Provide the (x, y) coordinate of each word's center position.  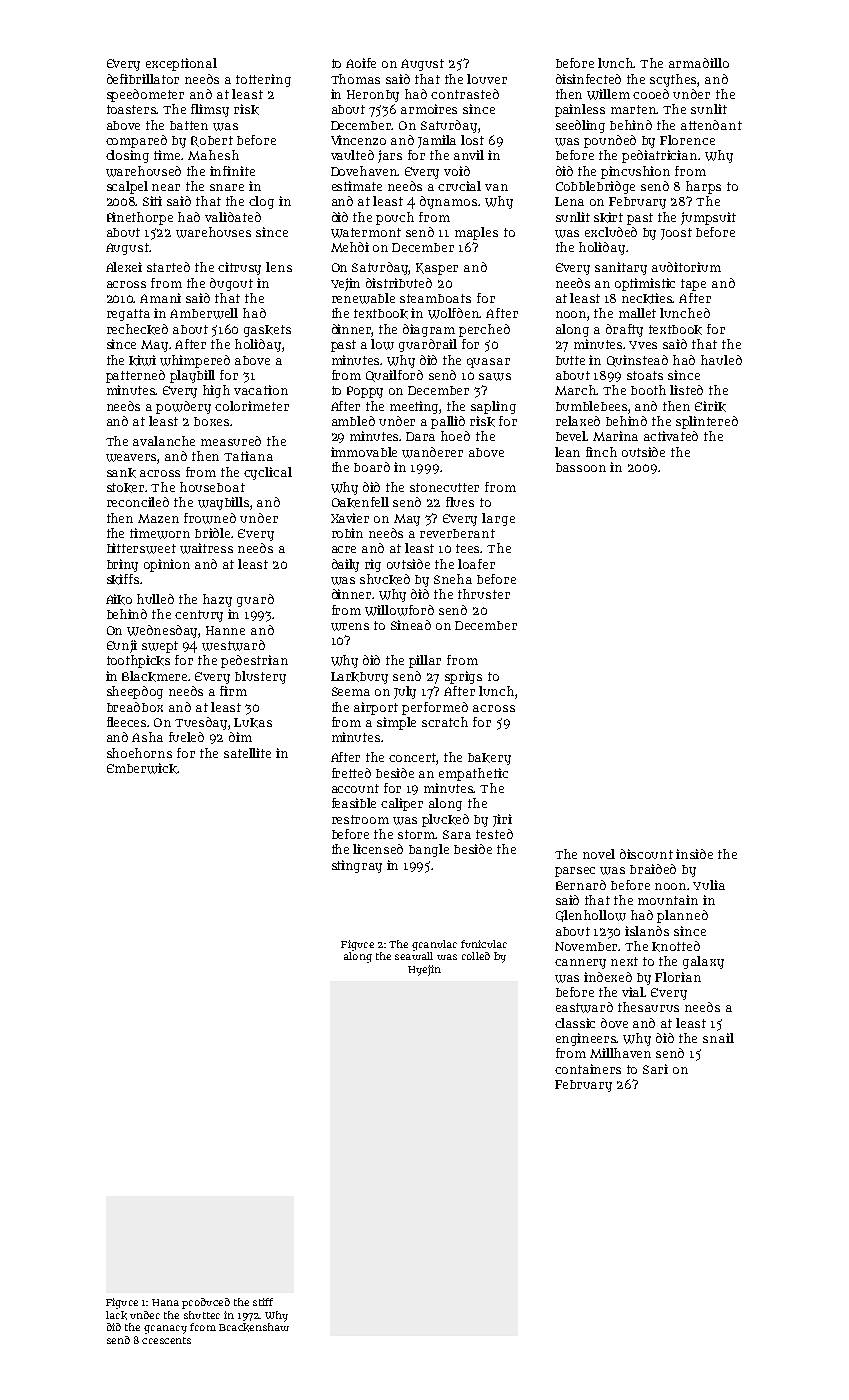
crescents (166, 1340)
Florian (678, 977)
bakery (489, 759)
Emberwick (142, 768)
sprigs (463, 677)
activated (671, 436)
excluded (611, 232)
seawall (414, 956)
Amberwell (204, 313)
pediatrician (659, 156)
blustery (260, 677)
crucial (459, 186)
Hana (165, 1302)
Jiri (502, 820)
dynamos (448, 202)
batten (189, 125)
